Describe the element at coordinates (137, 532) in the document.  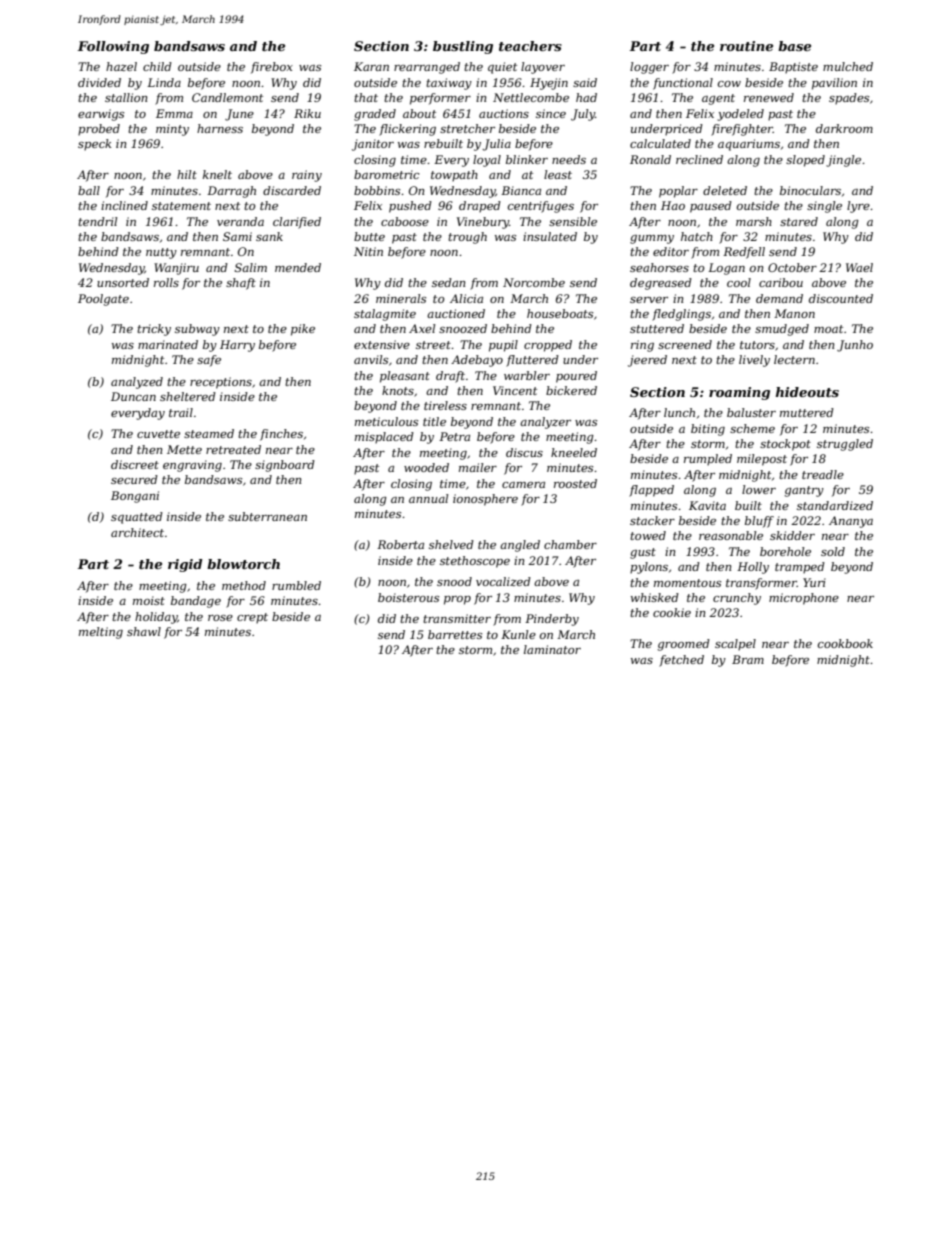
I see `architect` at that location.
